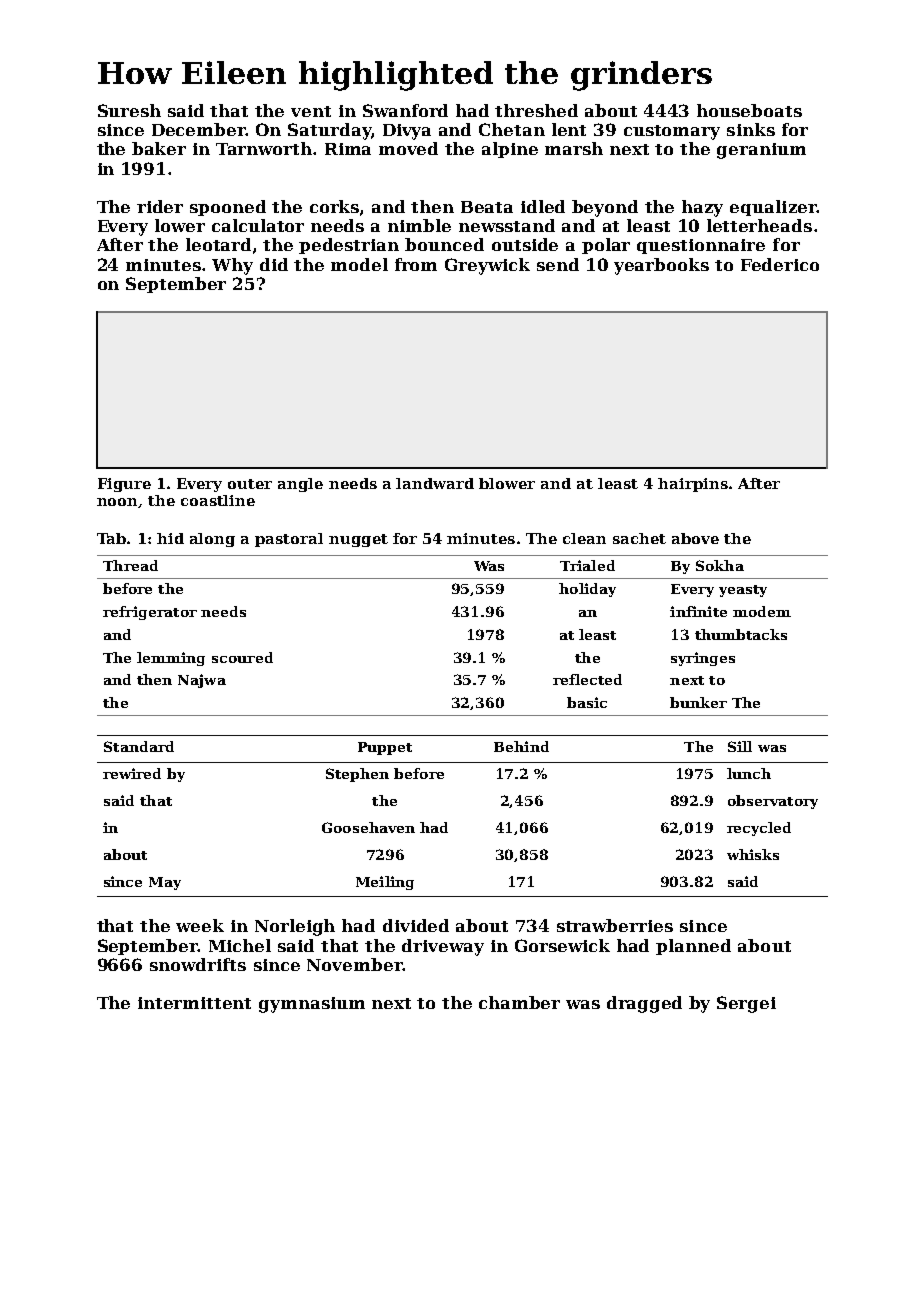 Image resolution: width=924 pixels, height=1308 pixels. Describe the element at coordinates (435, 483) in the document. I see `landward` at that location.
